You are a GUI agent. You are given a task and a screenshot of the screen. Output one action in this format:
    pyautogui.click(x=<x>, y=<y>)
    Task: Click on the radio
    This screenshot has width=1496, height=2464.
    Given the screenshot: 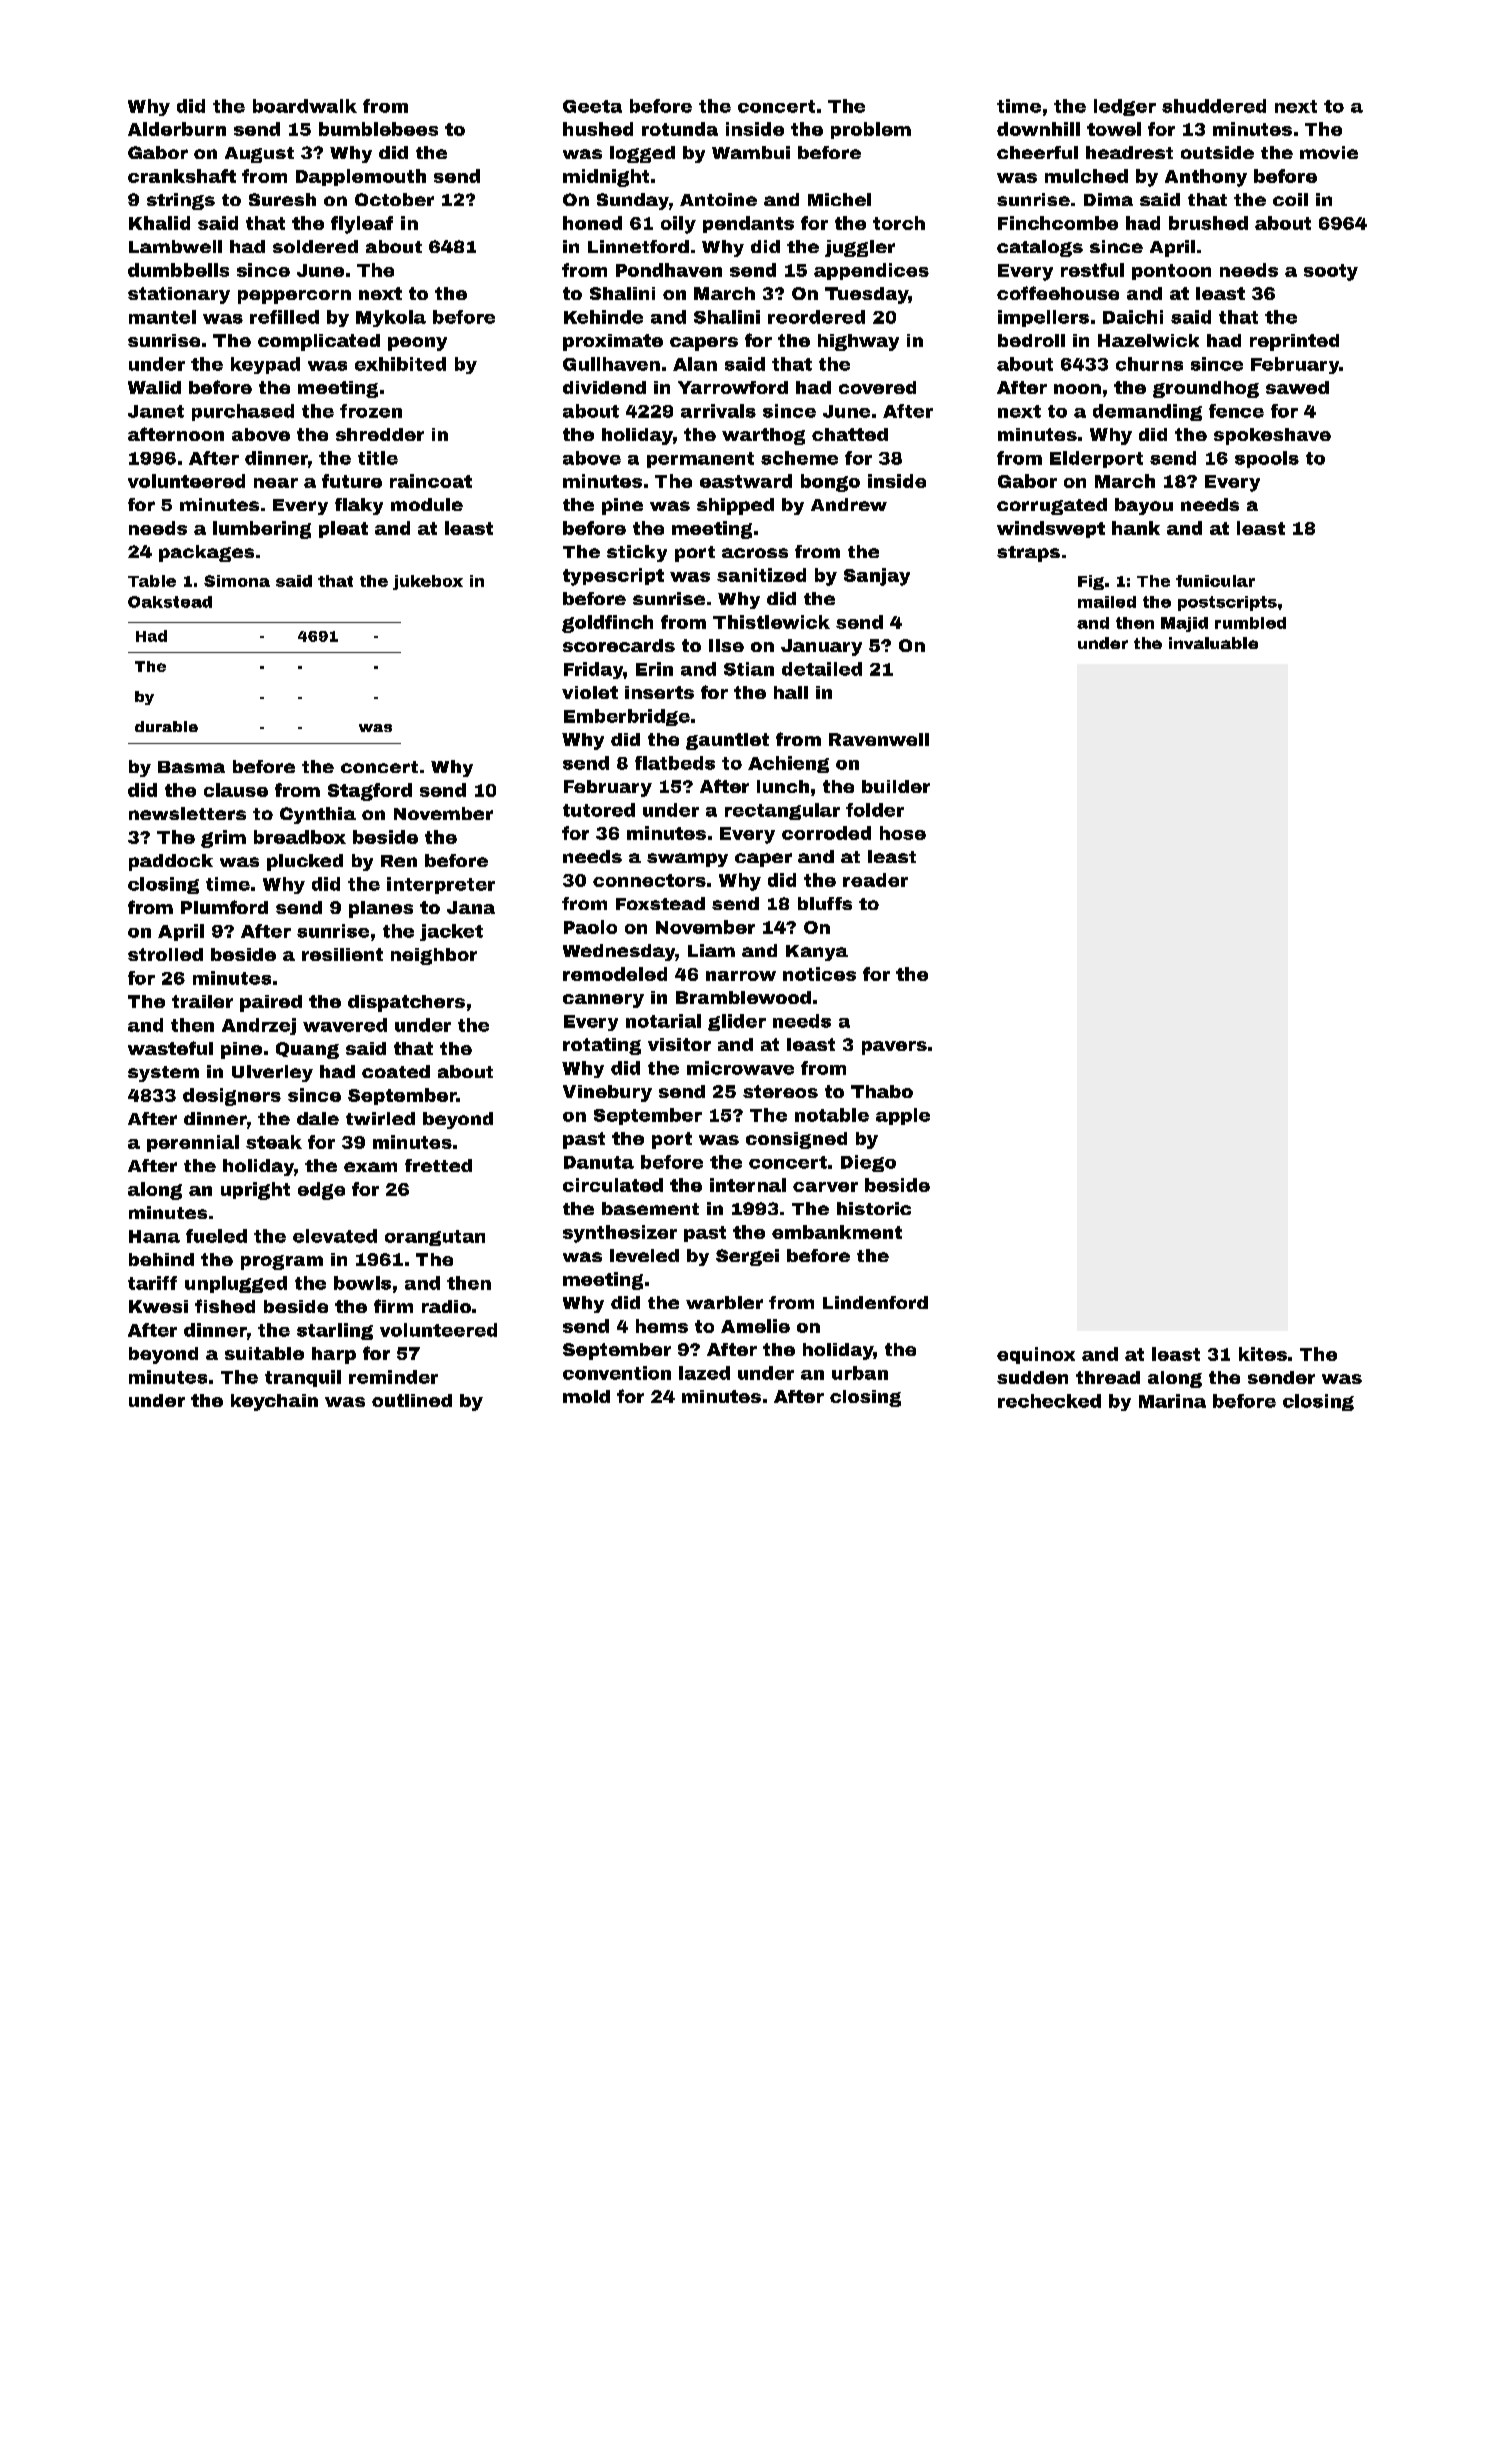 What is the action you would take?
    pyautogui.click(x=446, y=1306)
